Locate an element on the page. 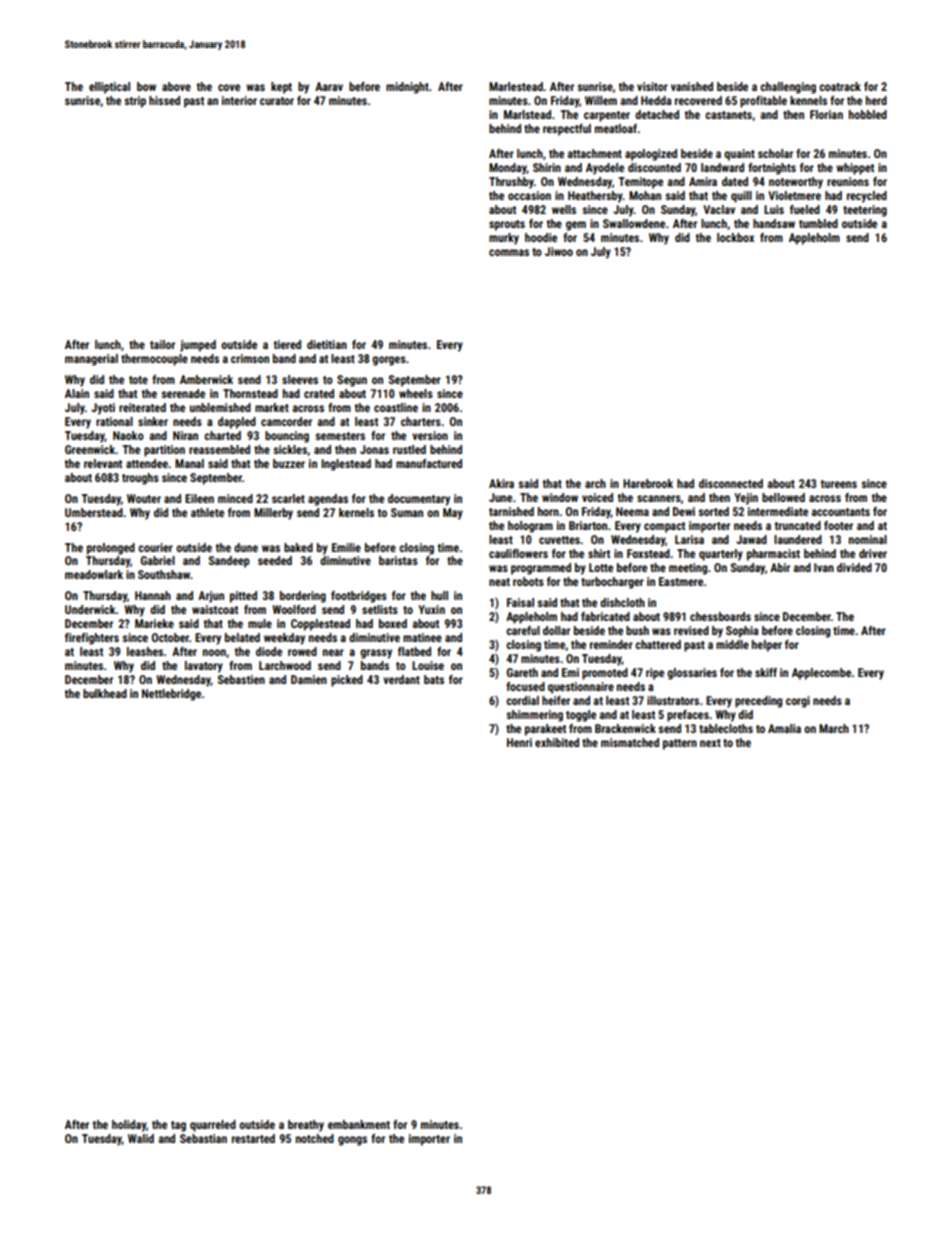 This document has height=1233, width=952. notched is located at coordinates (315, 1138).
